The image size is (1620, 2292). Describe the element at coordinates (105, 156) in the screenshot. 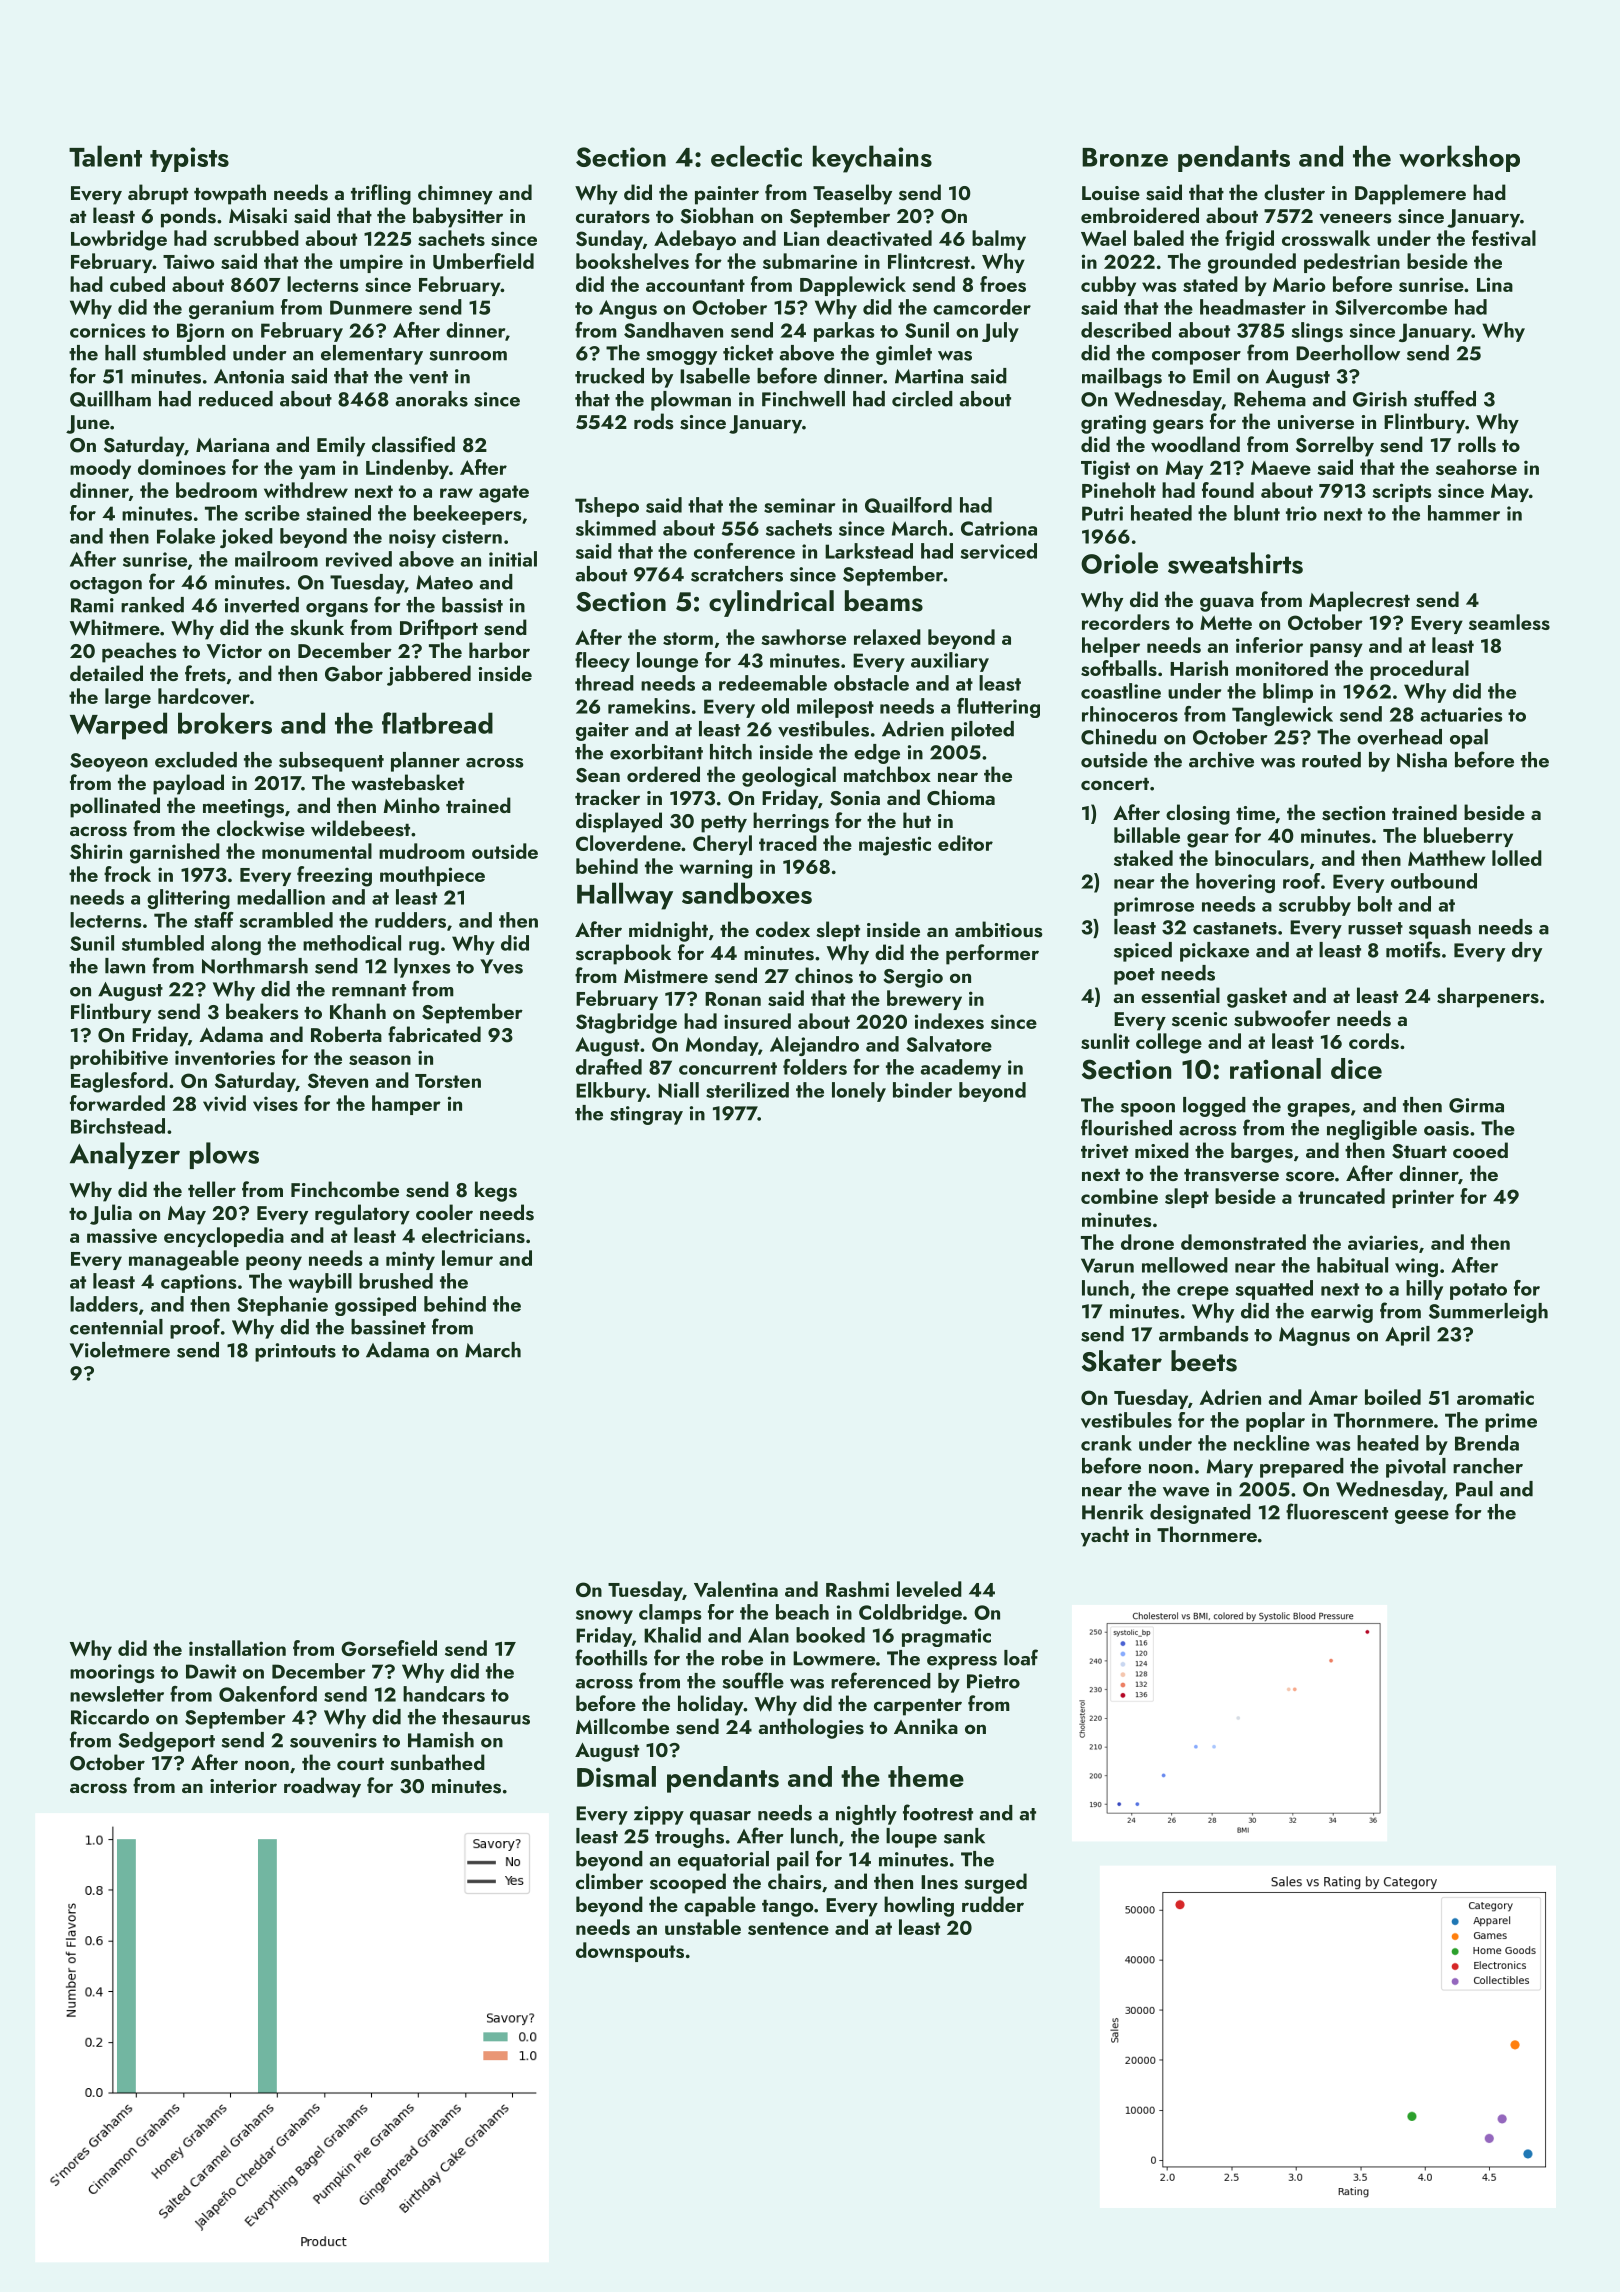

I see `Talent` at that location.
